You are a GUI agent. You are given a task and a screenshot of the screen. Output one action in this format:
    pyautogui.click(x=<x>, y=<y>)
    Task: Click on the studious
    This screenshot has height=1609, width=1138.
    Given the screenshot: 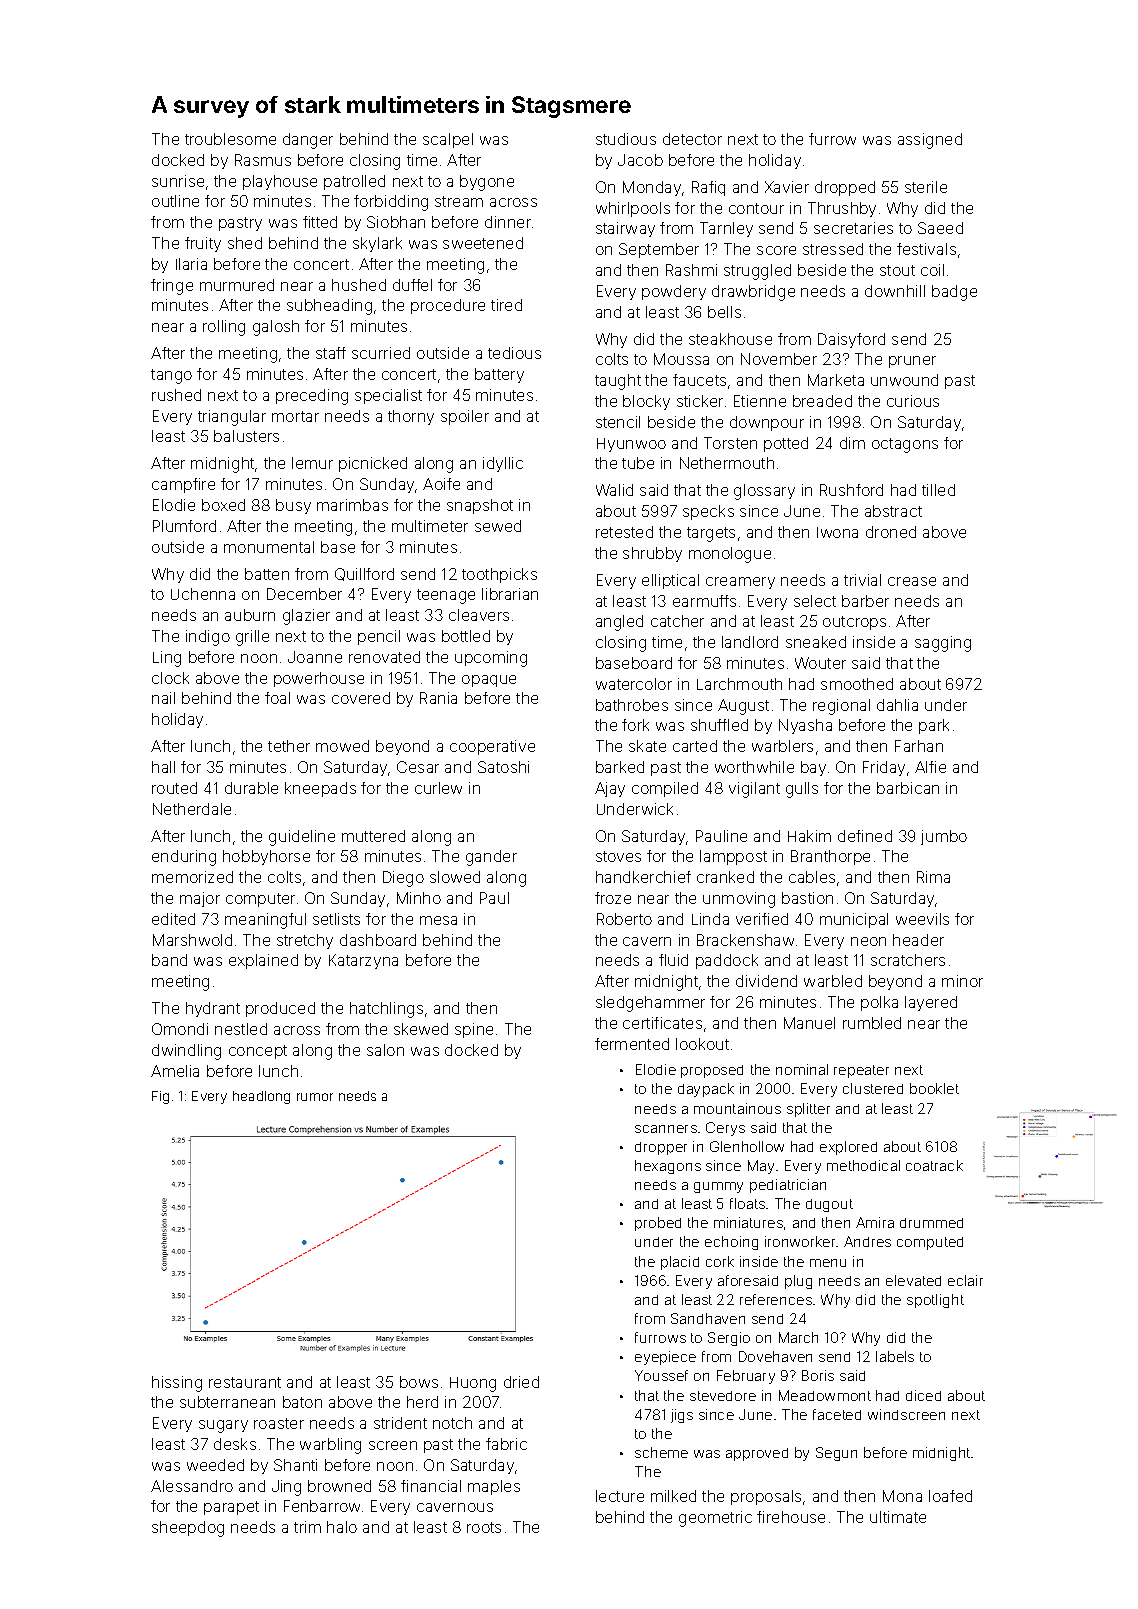 What is the action you would take?
    pyautogui.click(x=626, y=139)
